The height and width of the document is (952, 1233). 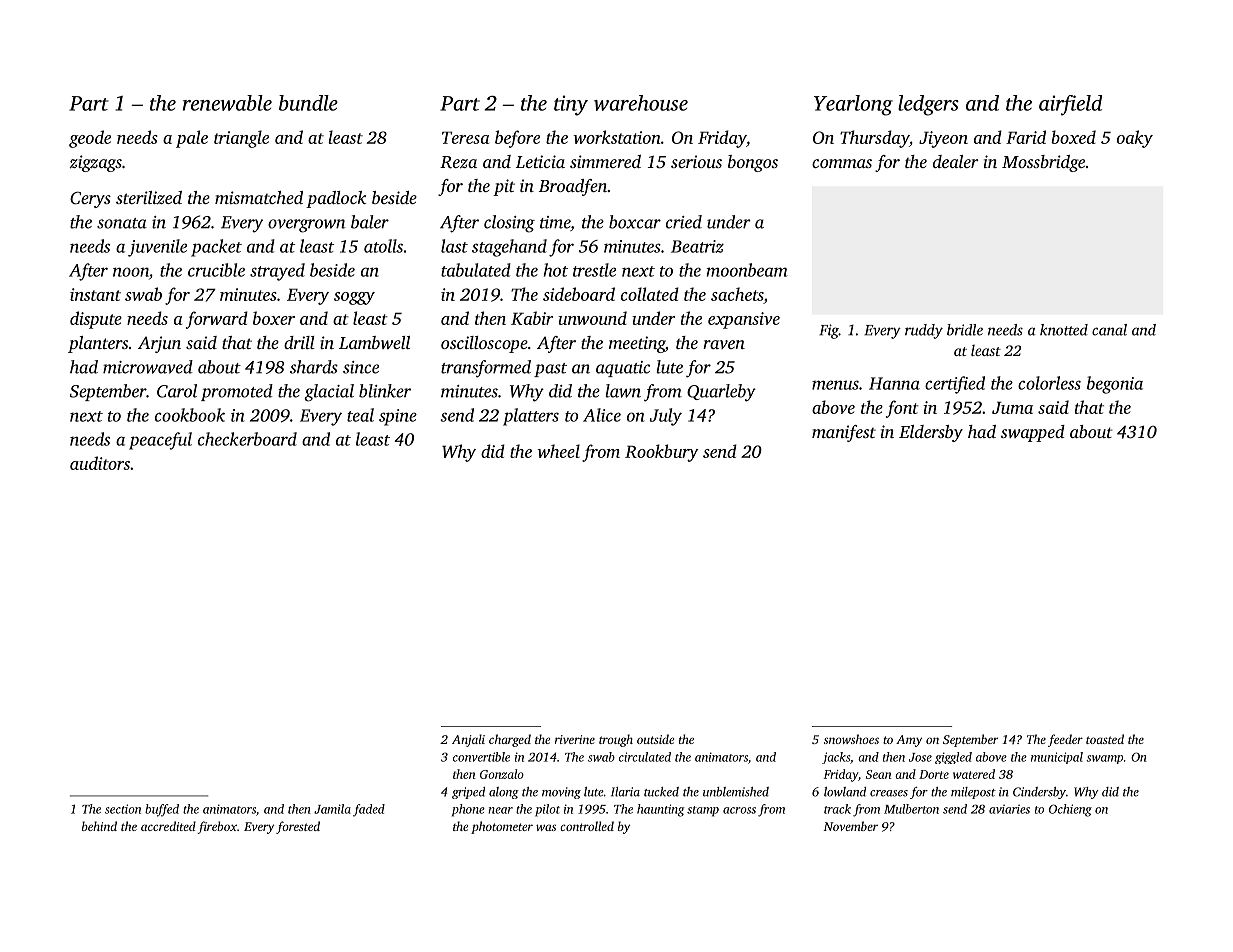 What do you see at coordinates (931, 433) in the document?
I see `Eldersby` at bounding box center [931, 433].
